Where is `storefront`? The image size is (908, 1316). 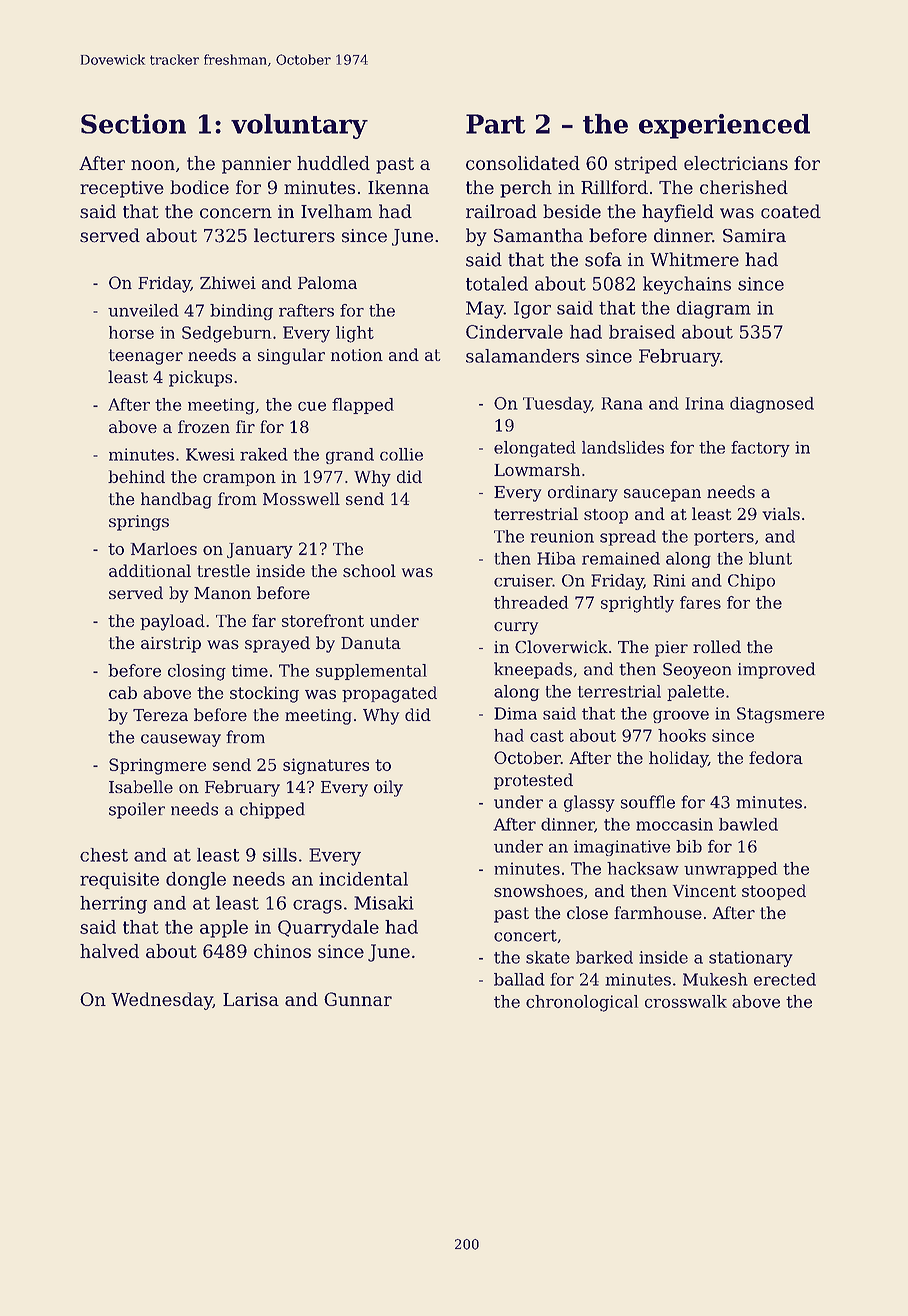 storefront is located at coordinates (323, 620).
